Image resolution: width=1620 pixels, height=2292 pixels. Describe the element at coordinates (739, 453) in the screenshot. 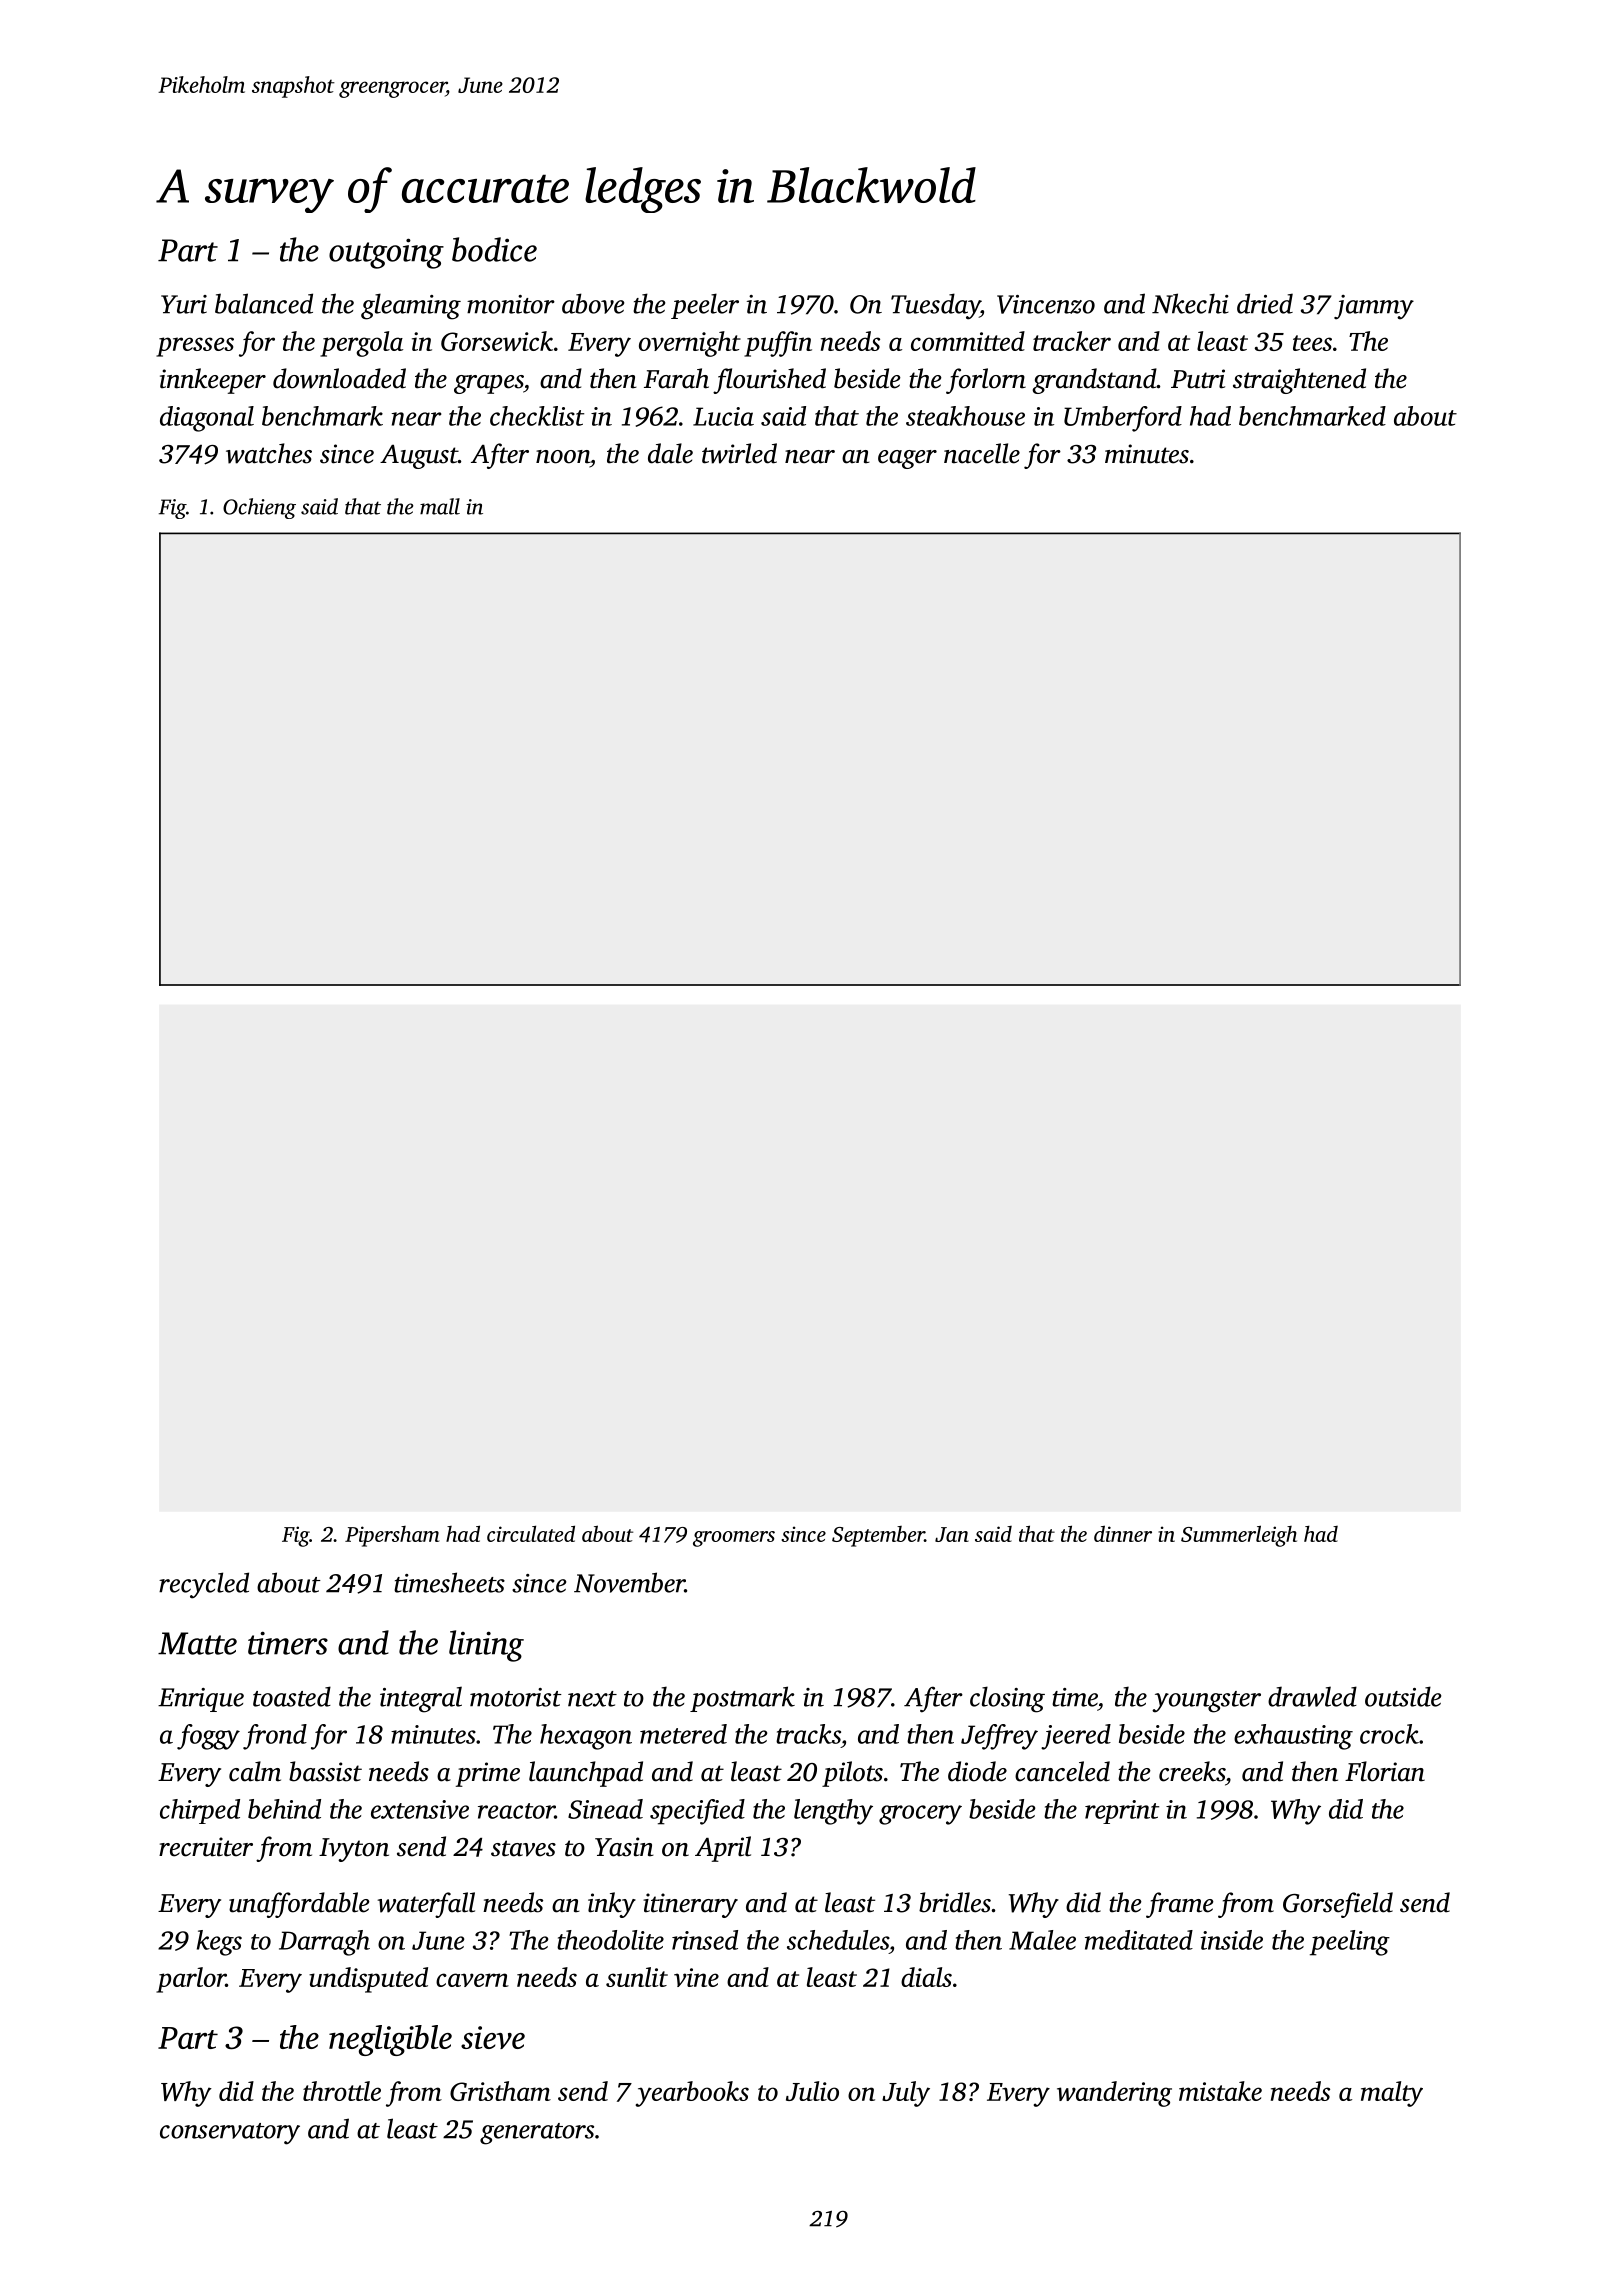

I see `twirled` at that location.
